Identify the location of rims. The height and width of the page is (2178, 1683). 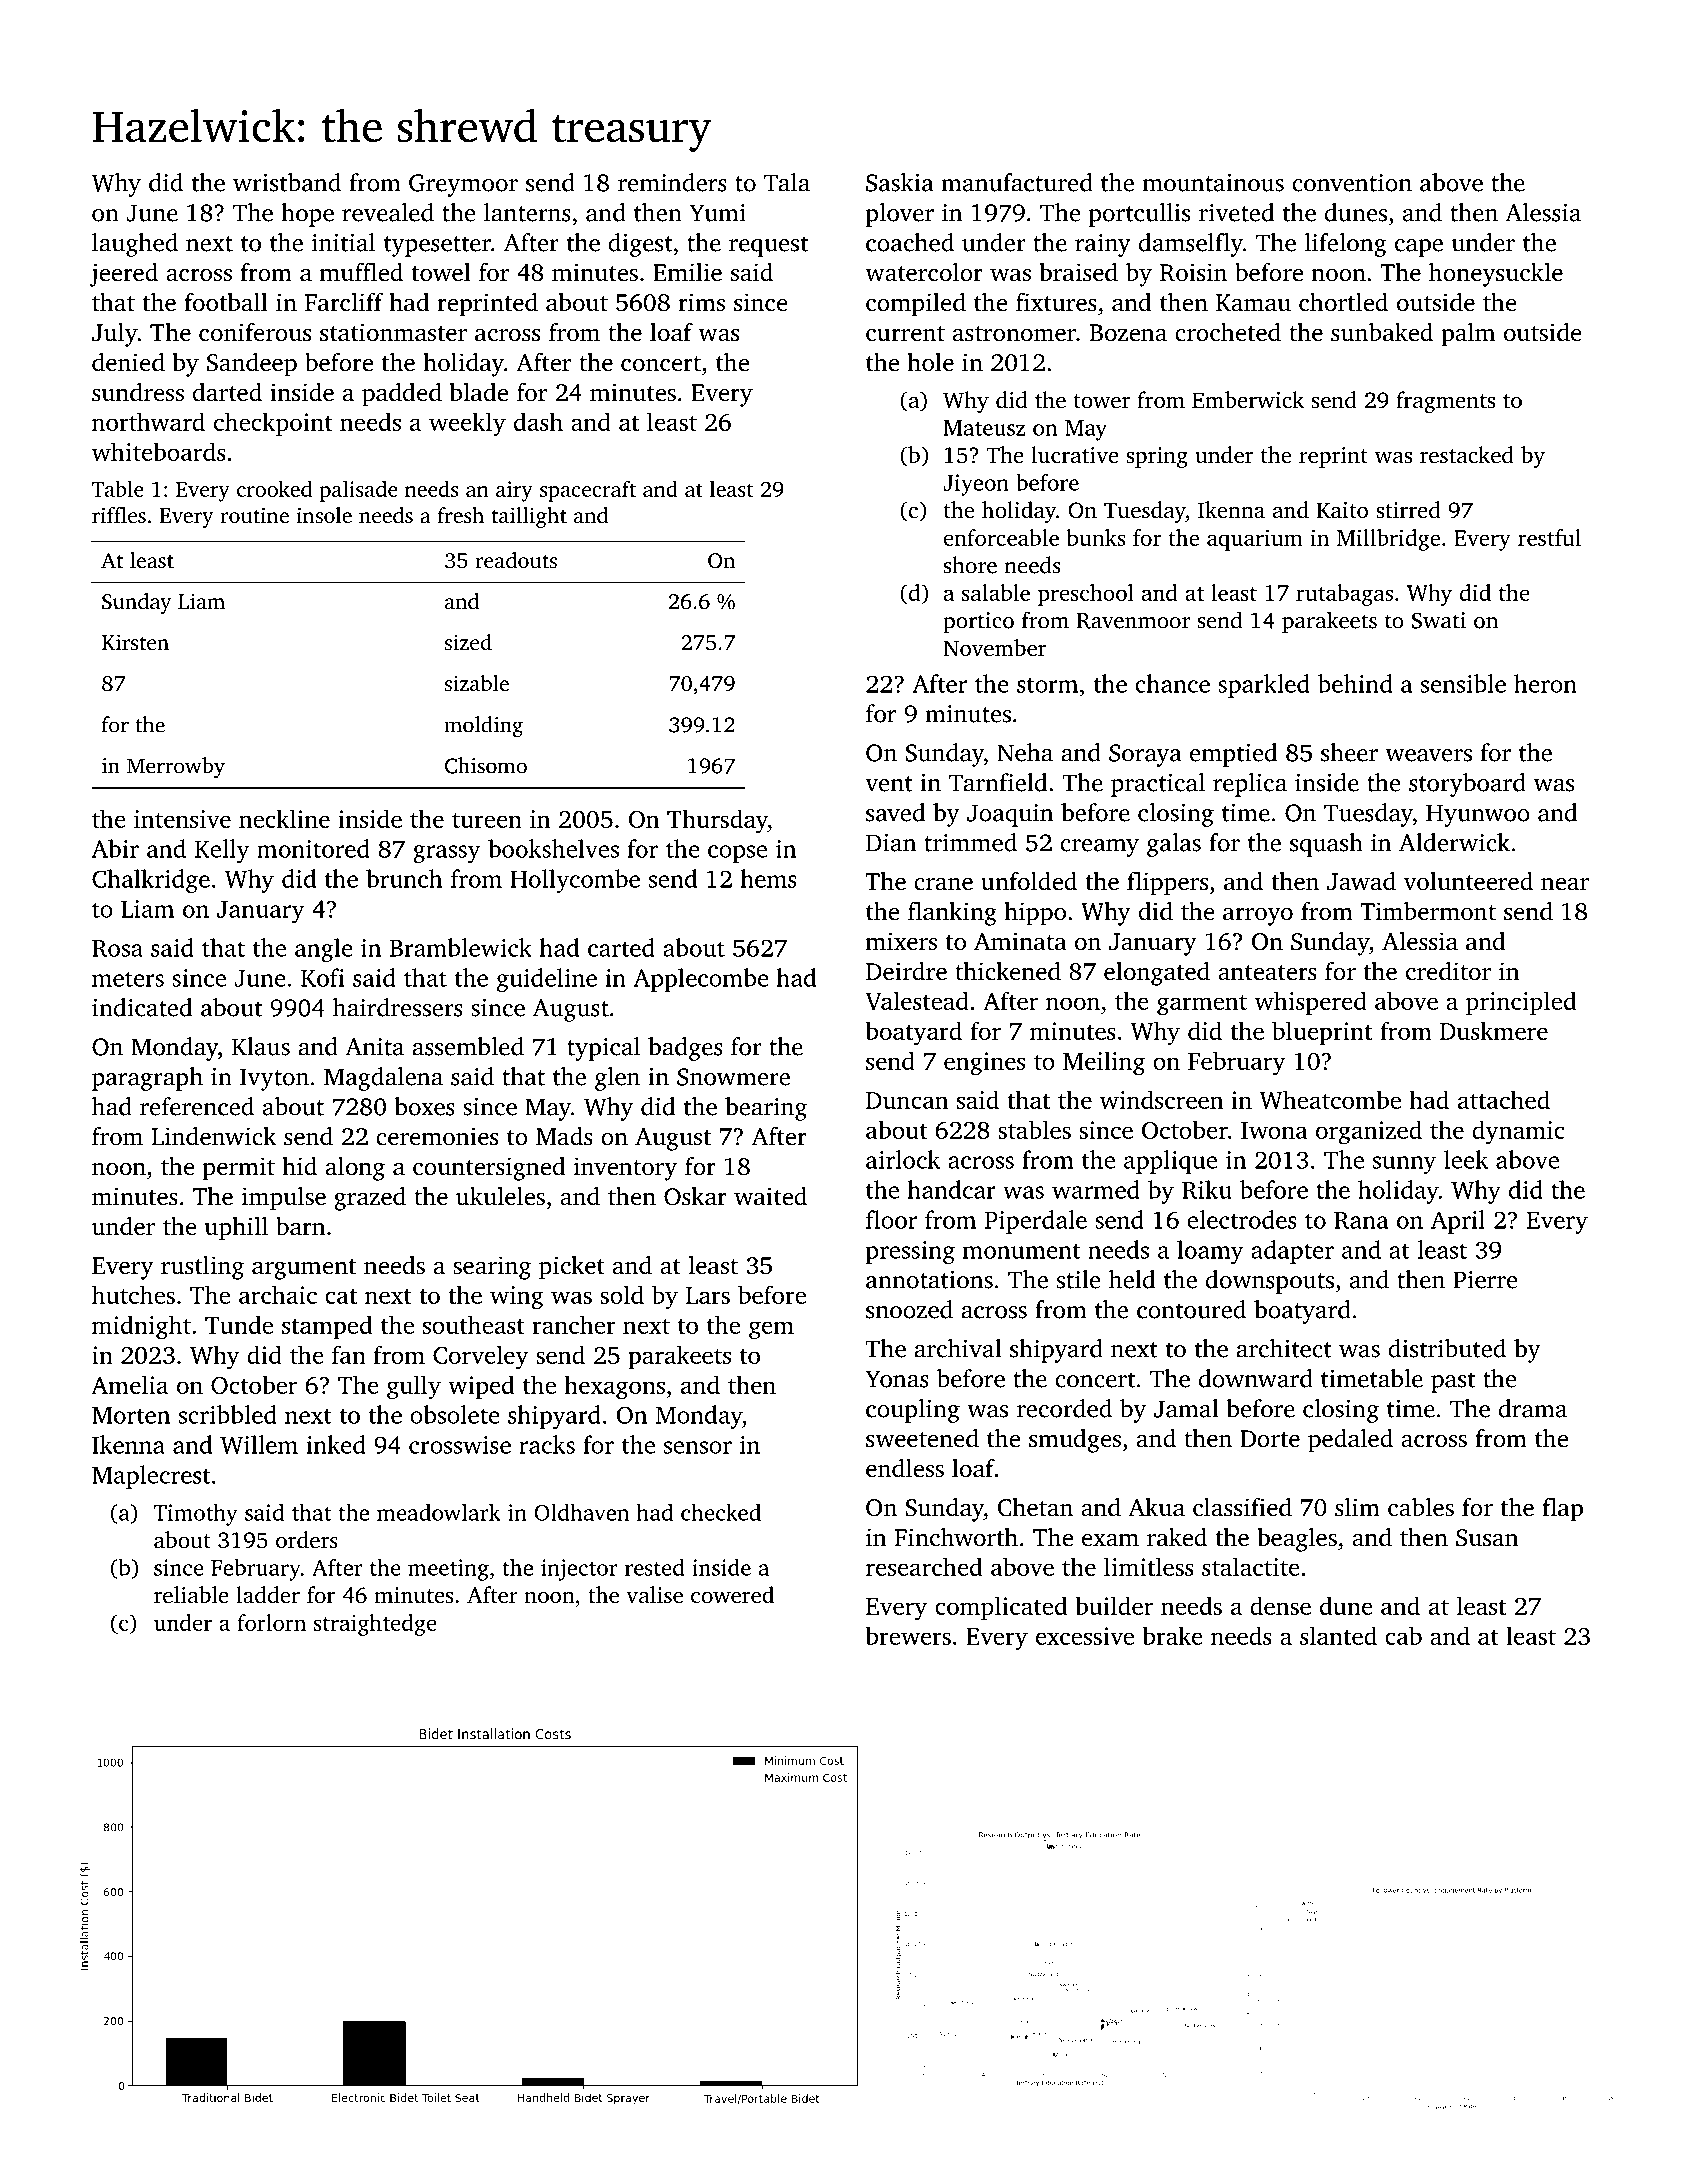
(701, 302).
